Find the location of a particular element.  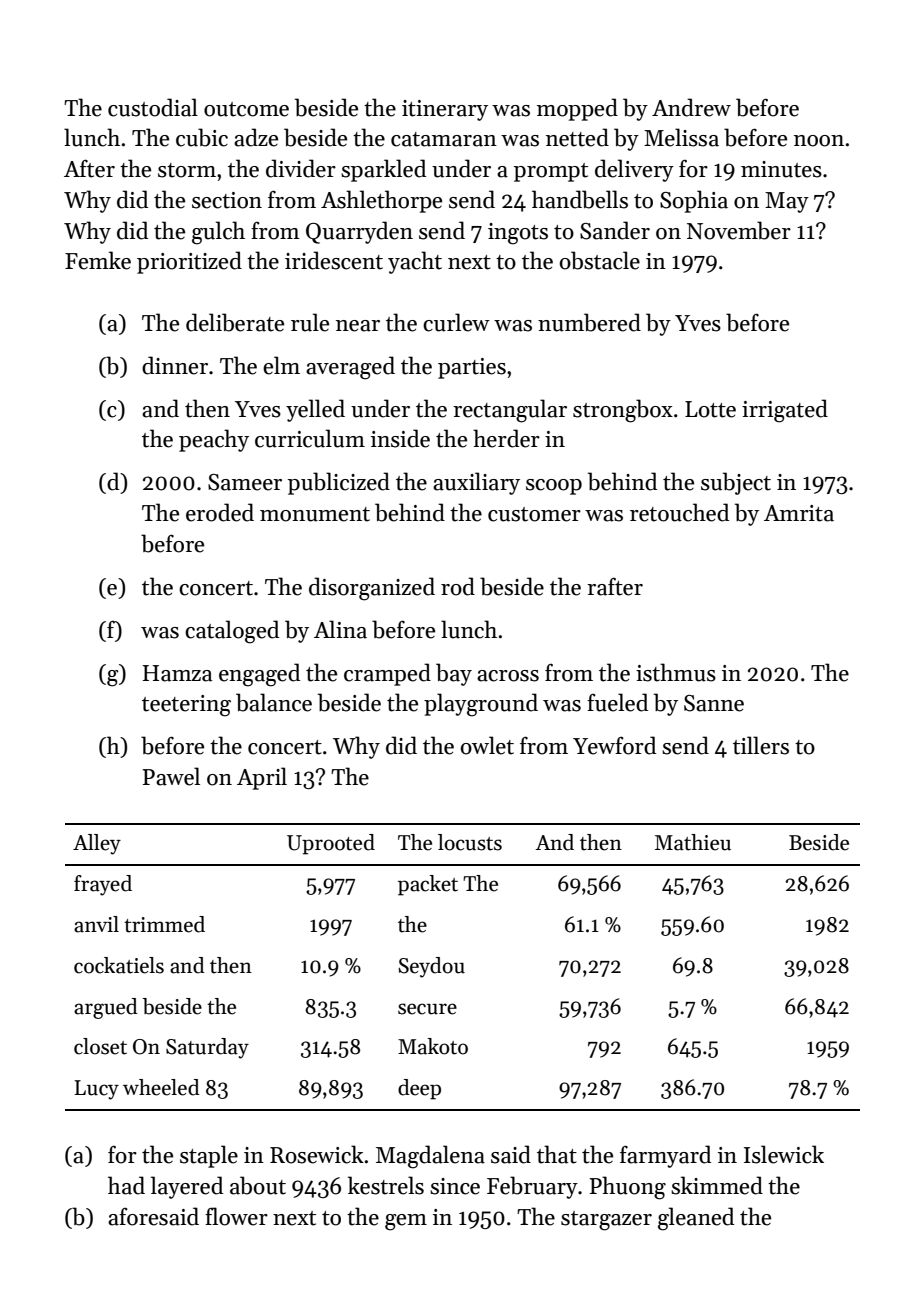

cockatiels is located at coordinates (119, 965).
